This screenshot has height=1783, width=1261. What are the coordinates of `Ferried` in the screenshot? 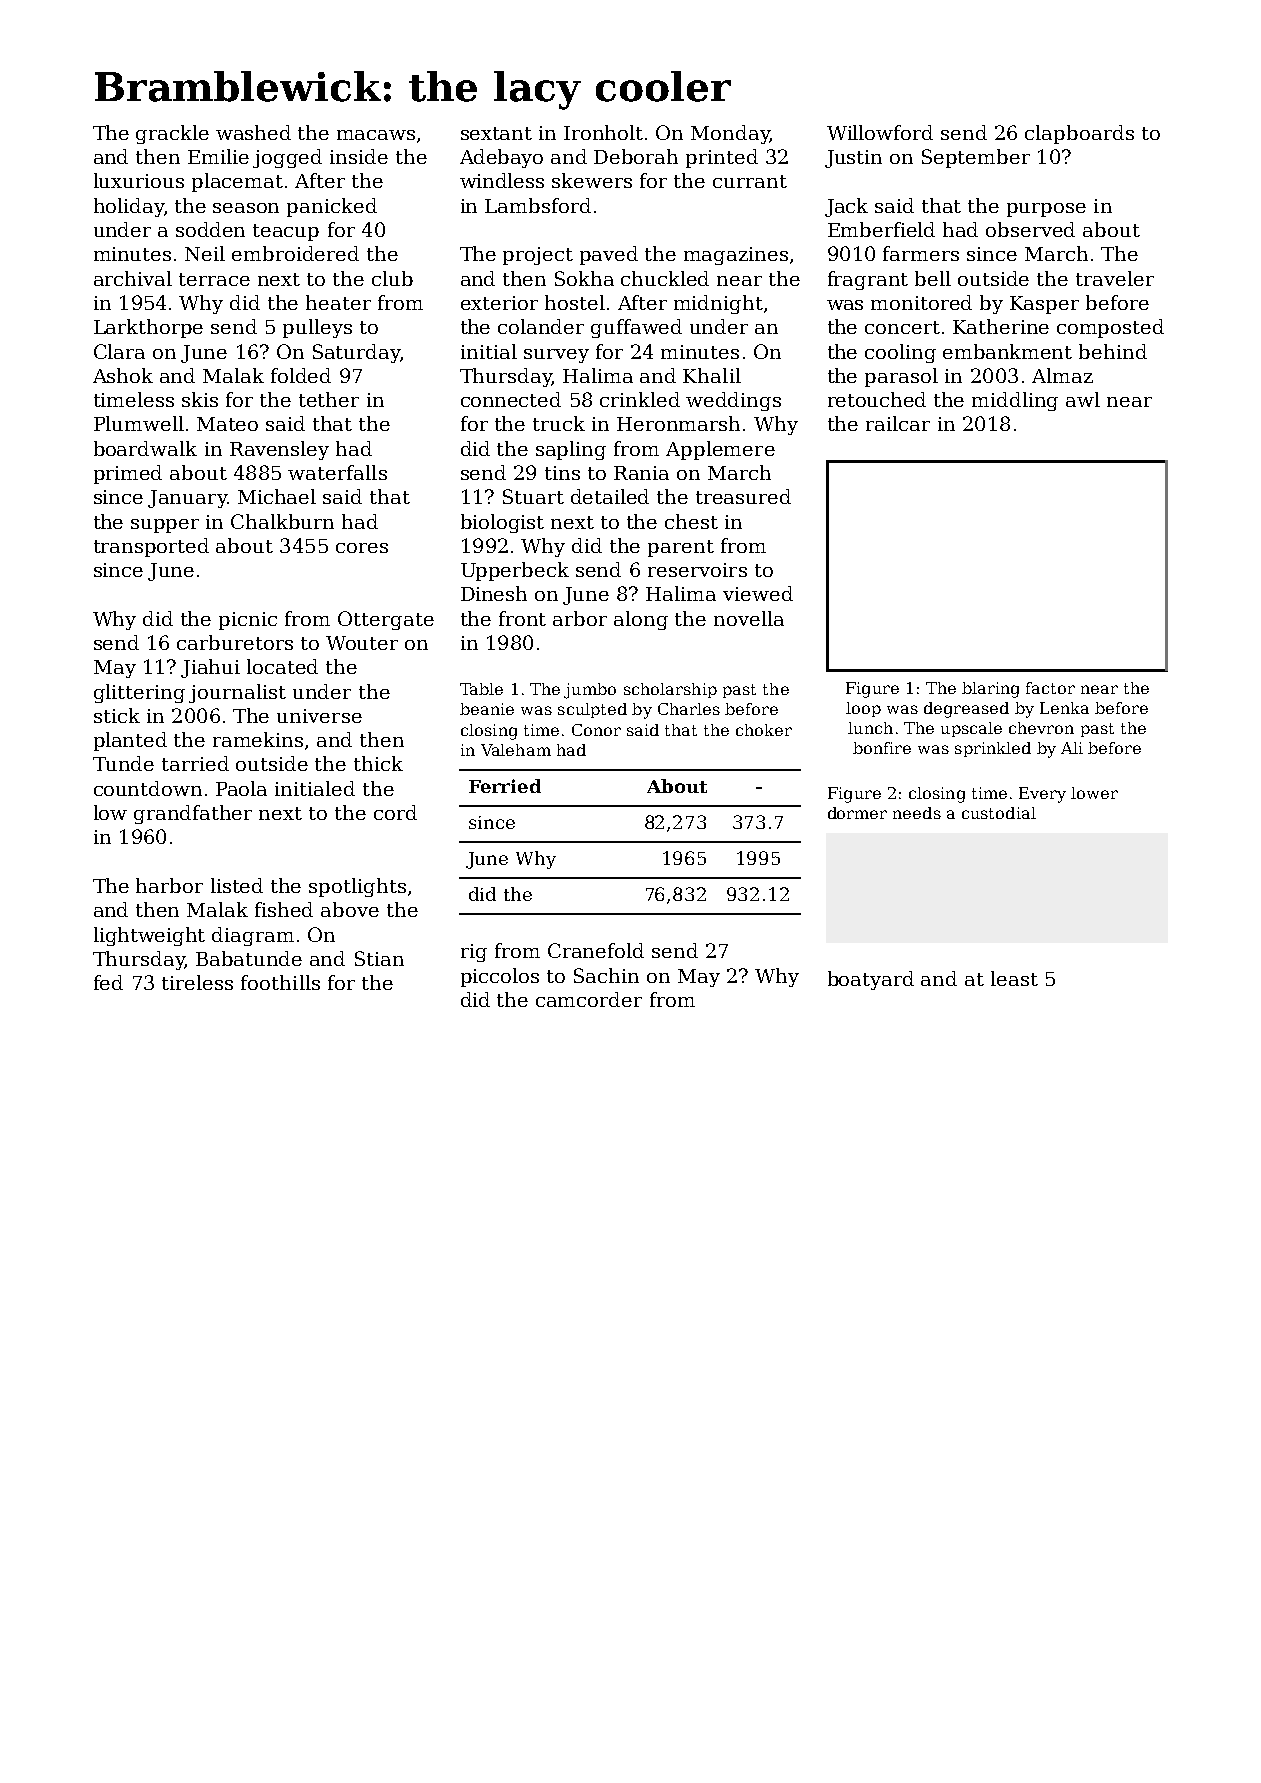 It's located at (505, 786).
